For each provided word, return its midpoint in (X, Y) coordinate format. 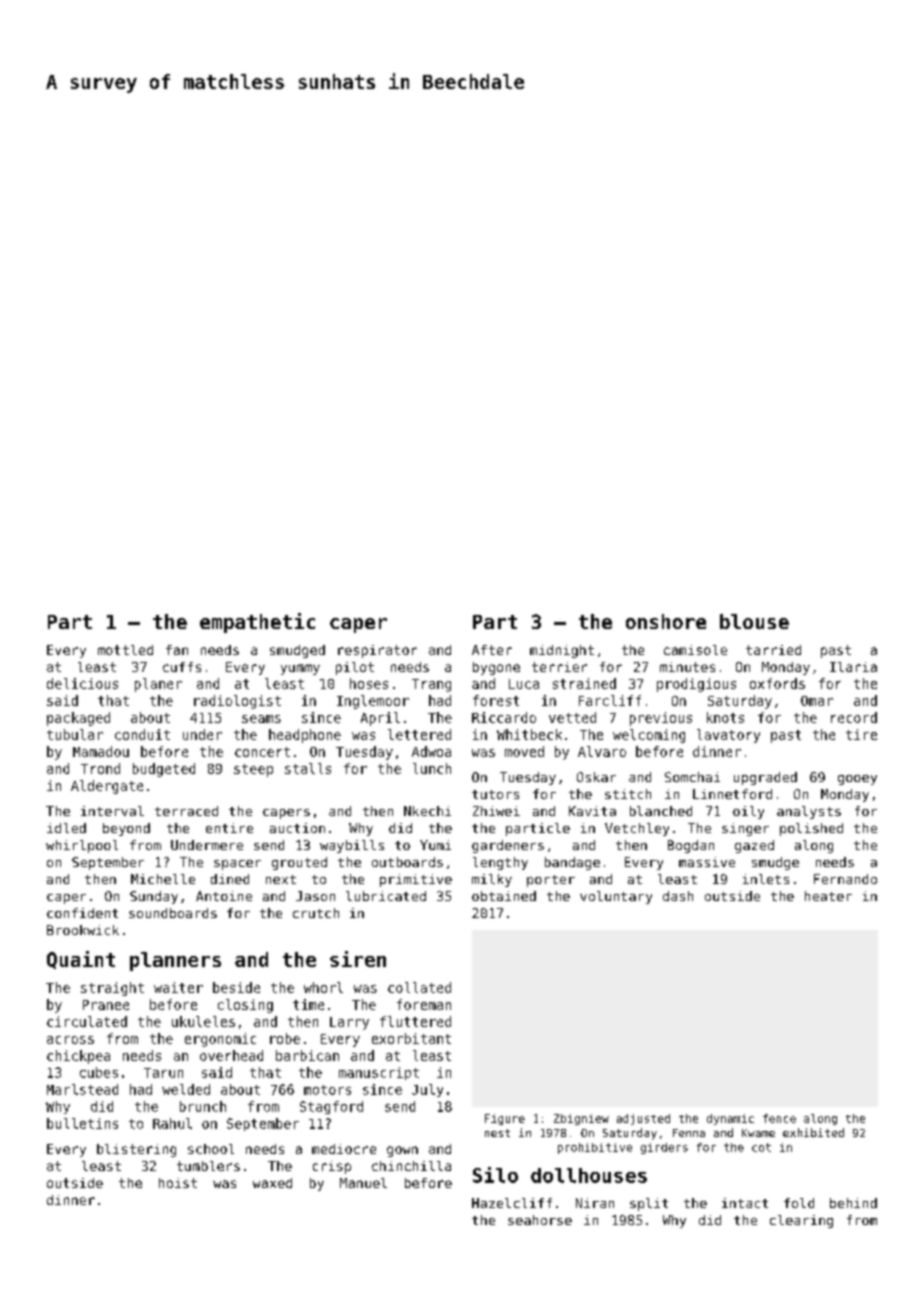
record (854, 717)
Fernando (845, 879)
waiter (178, 987)
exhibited (813, 1132)
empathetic (257, 623)
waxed (272, 1183)
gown (402, 1151)
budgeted (164, 770)
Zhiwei (496, 811)
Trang (431, 685)
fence (779, 1118)
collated (419, 987)
